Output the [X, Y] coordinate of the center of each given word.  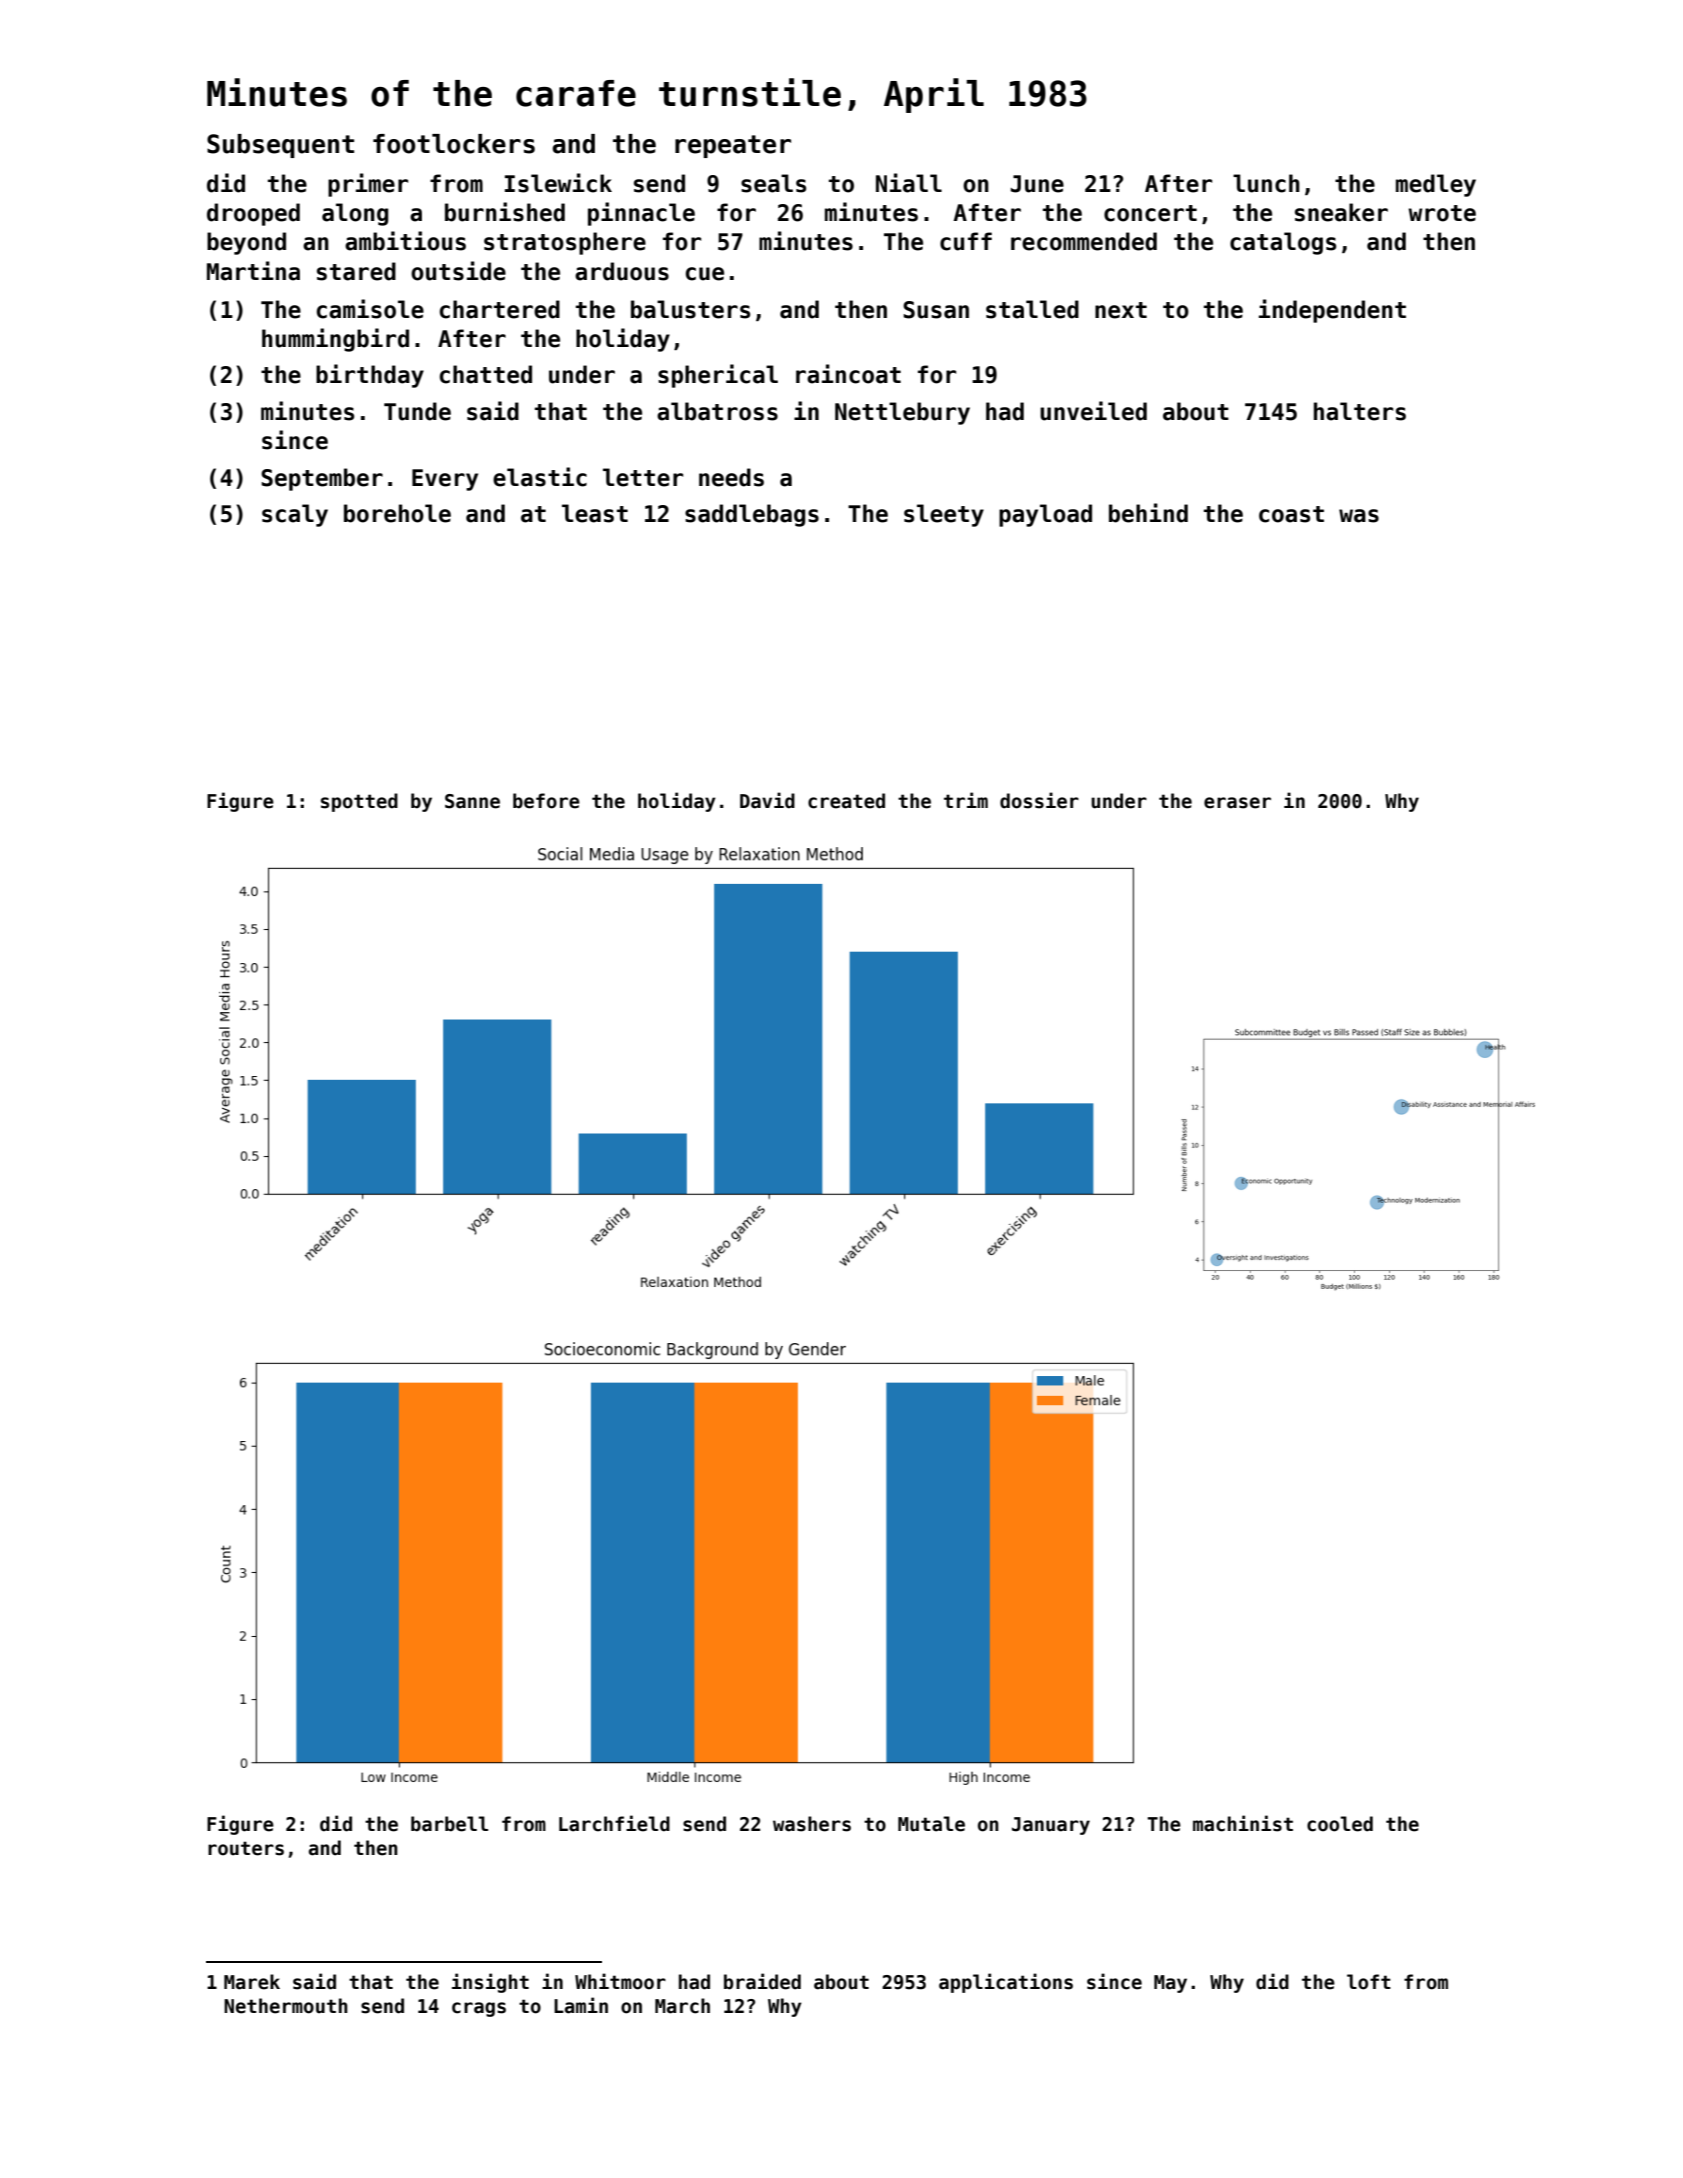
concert [1150, 213]
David [767, 800]
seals [773, 183]
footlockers [454, 144]
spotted [359, 802]
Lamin [581, 2005]
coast [1291, 514]
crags [479, 2009]
